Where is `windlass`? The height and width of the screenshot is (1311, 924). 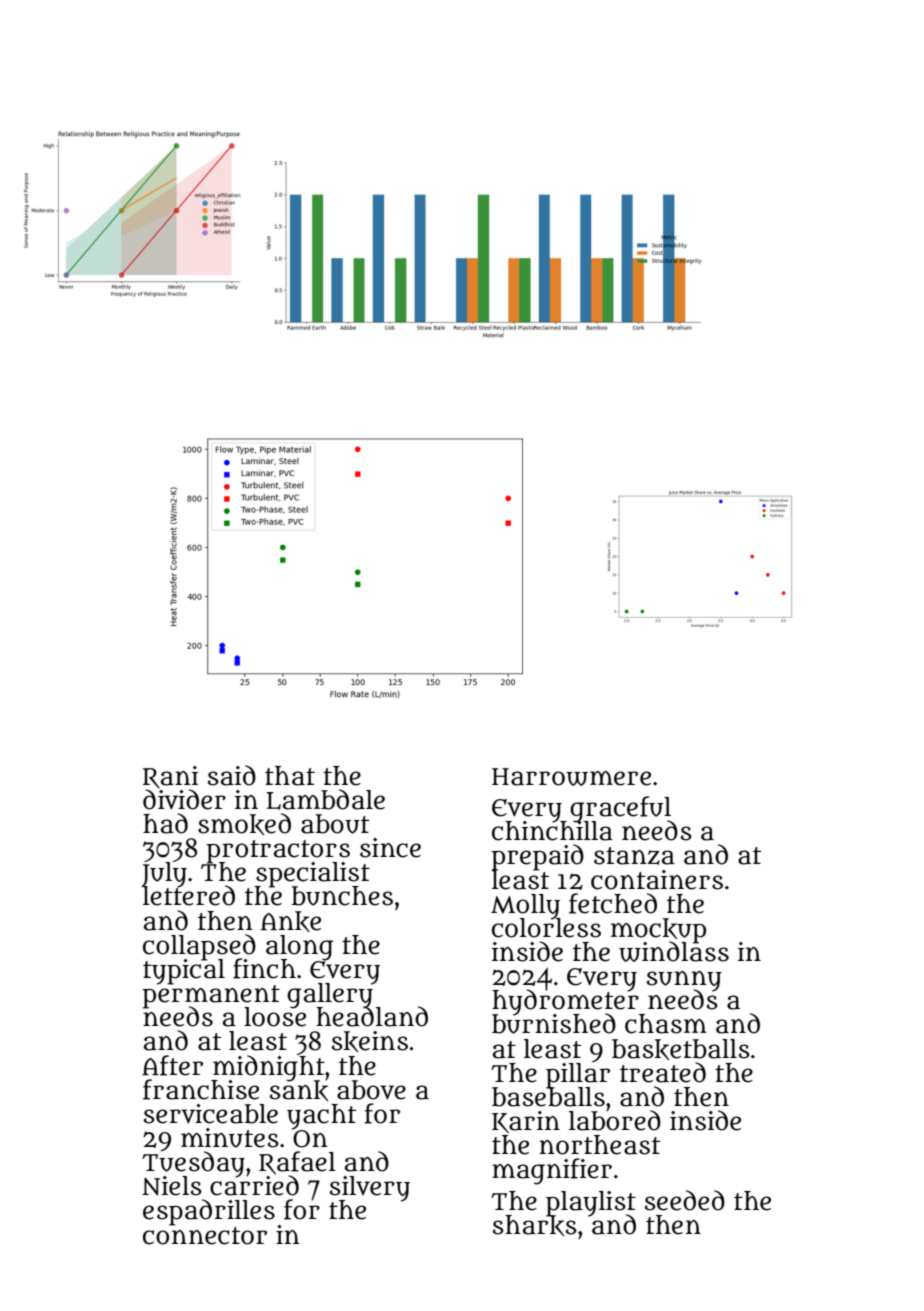
windlass is located at coordinates (674, 952).
